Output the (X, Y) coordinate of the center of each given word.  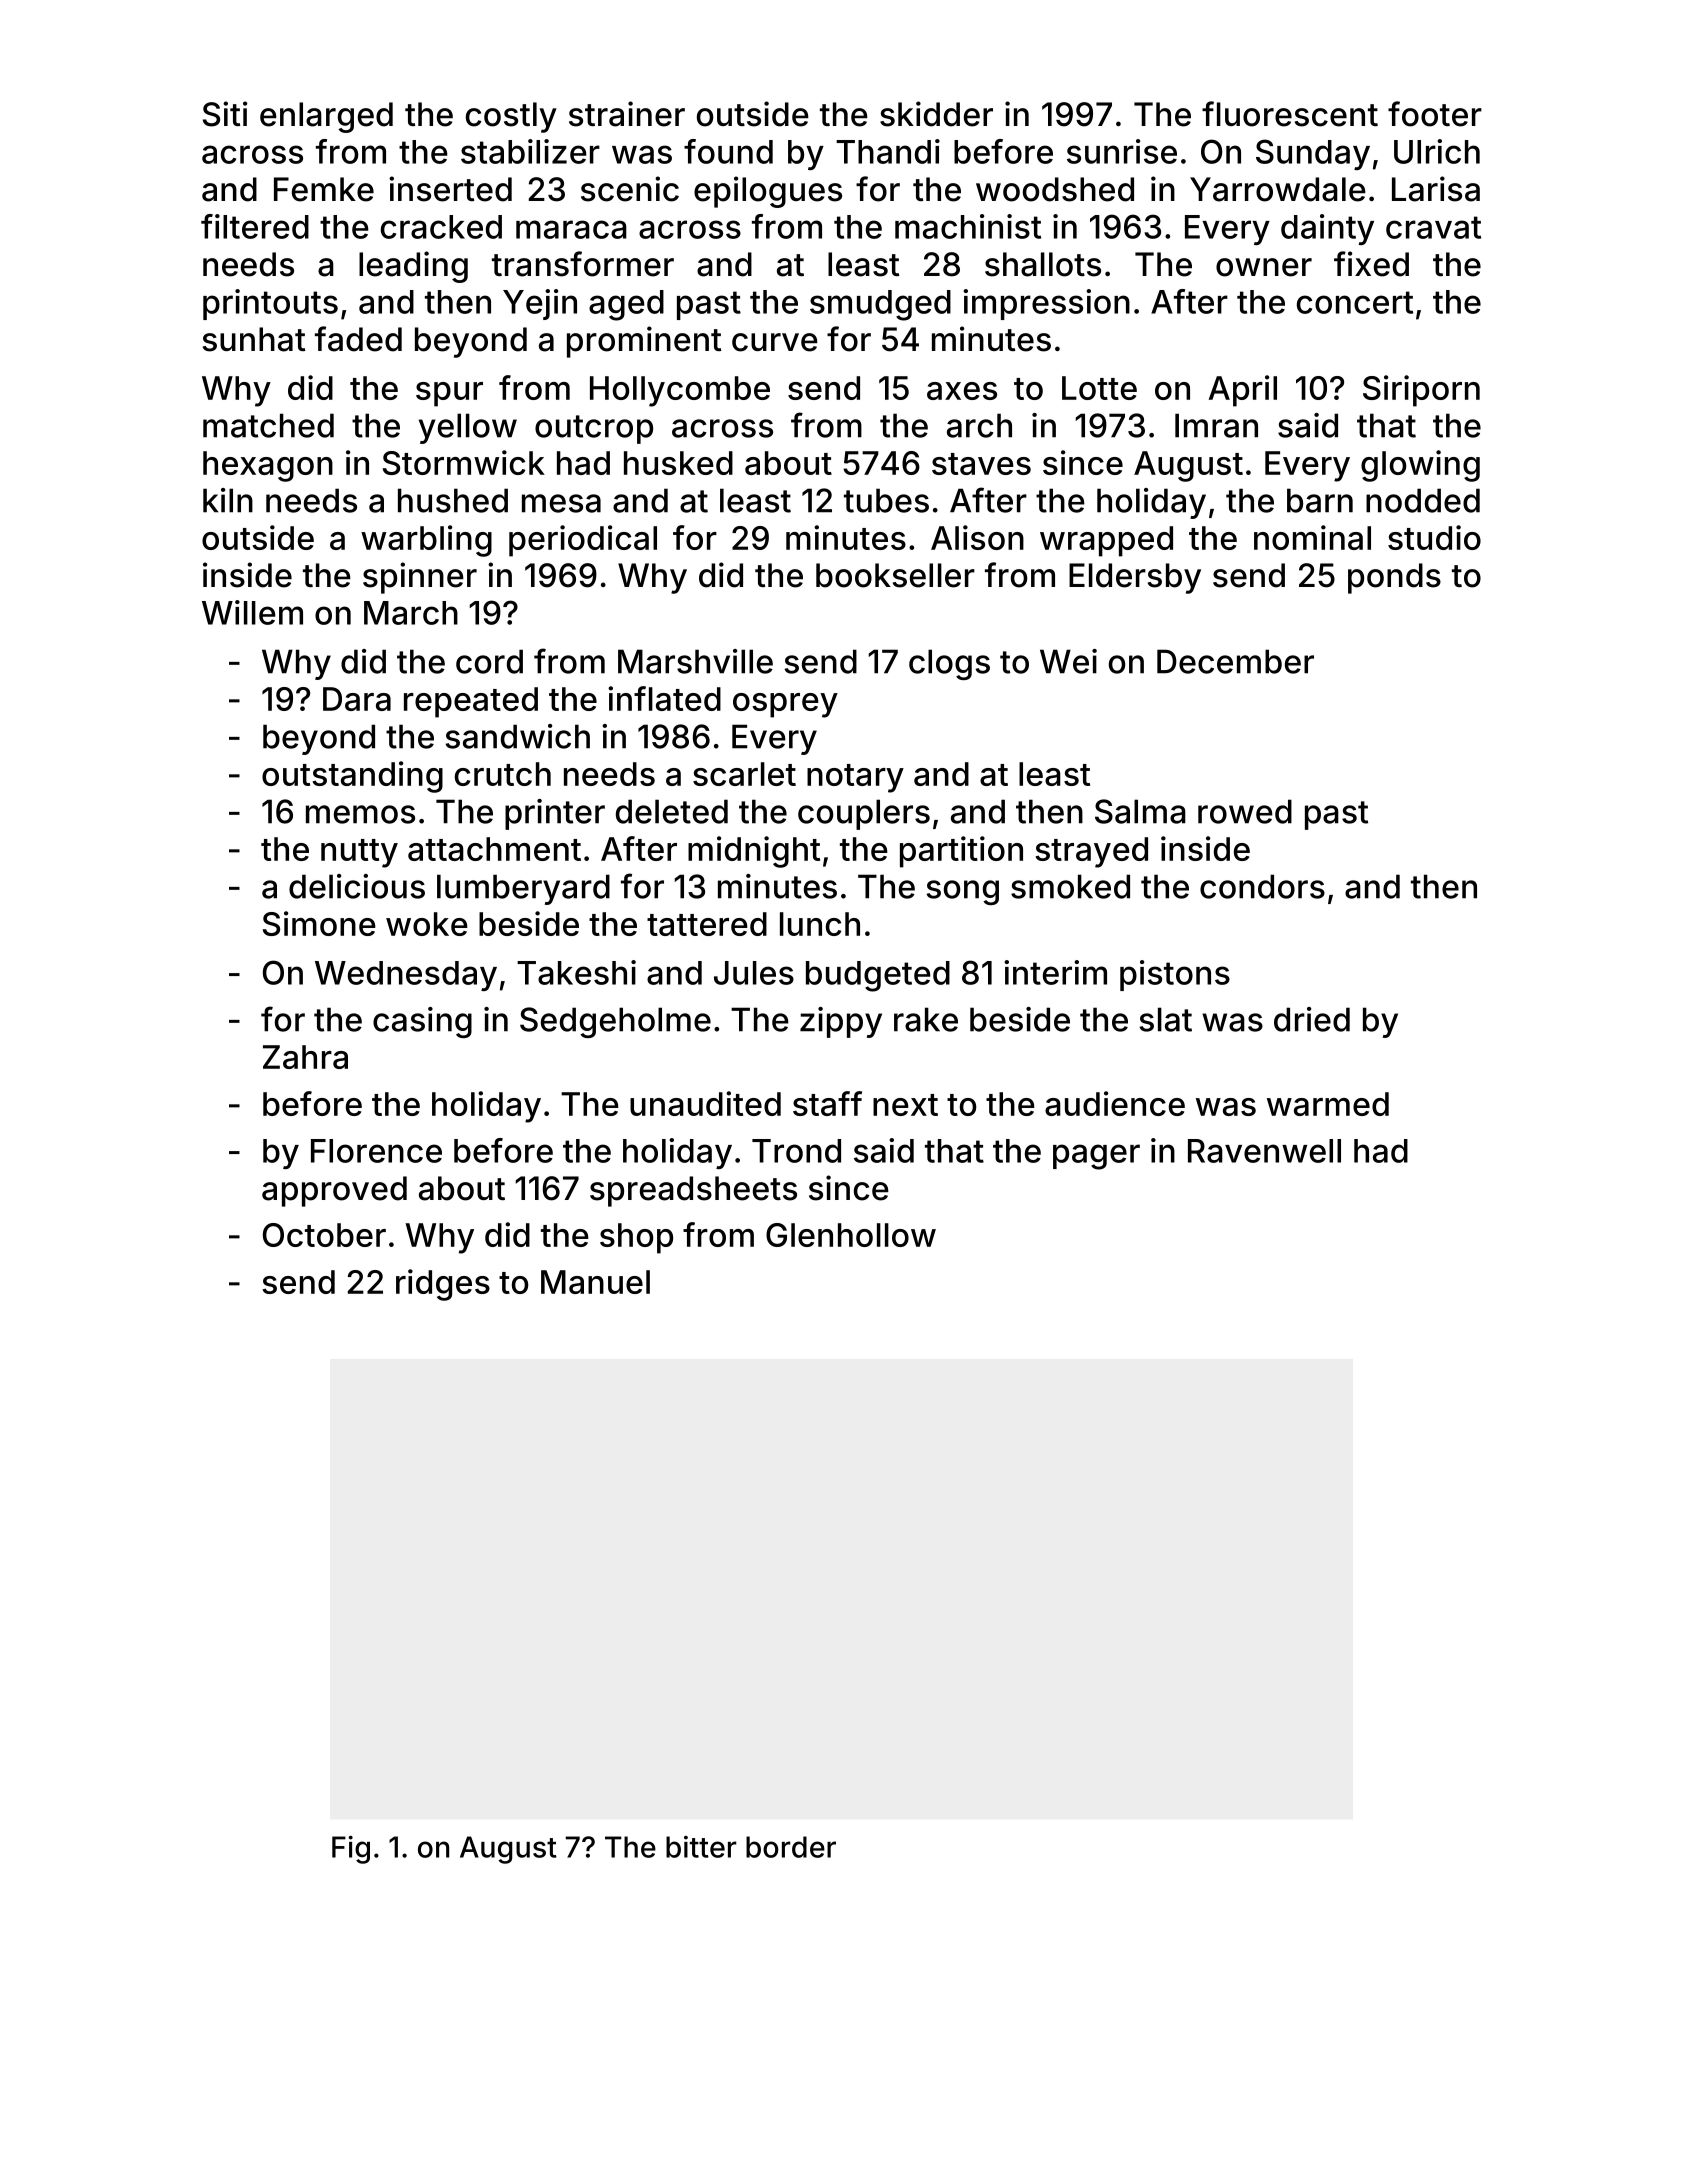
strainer (627, 114)
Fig (351, 1850)
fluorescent (1290, 114)
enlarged (326, 117)
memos (360, 814)
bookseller (895, 575)
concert (1355, 302)
